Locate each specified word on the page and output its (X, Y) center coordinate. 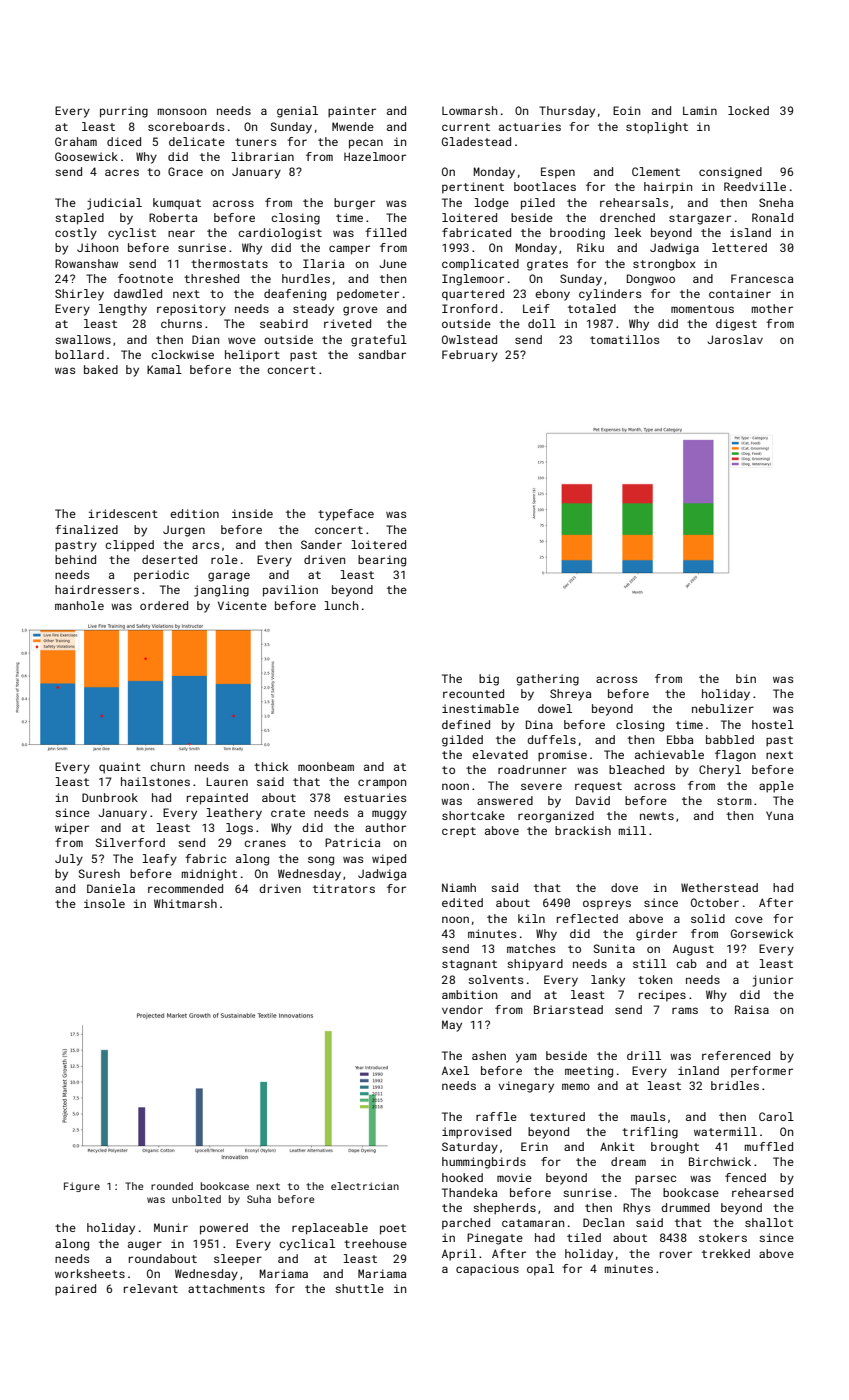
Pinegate (495, 1239)
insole (104, 903)
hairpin (668, 188)
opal (540, 1270)
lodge (492, 204)
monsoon (182, 111)
